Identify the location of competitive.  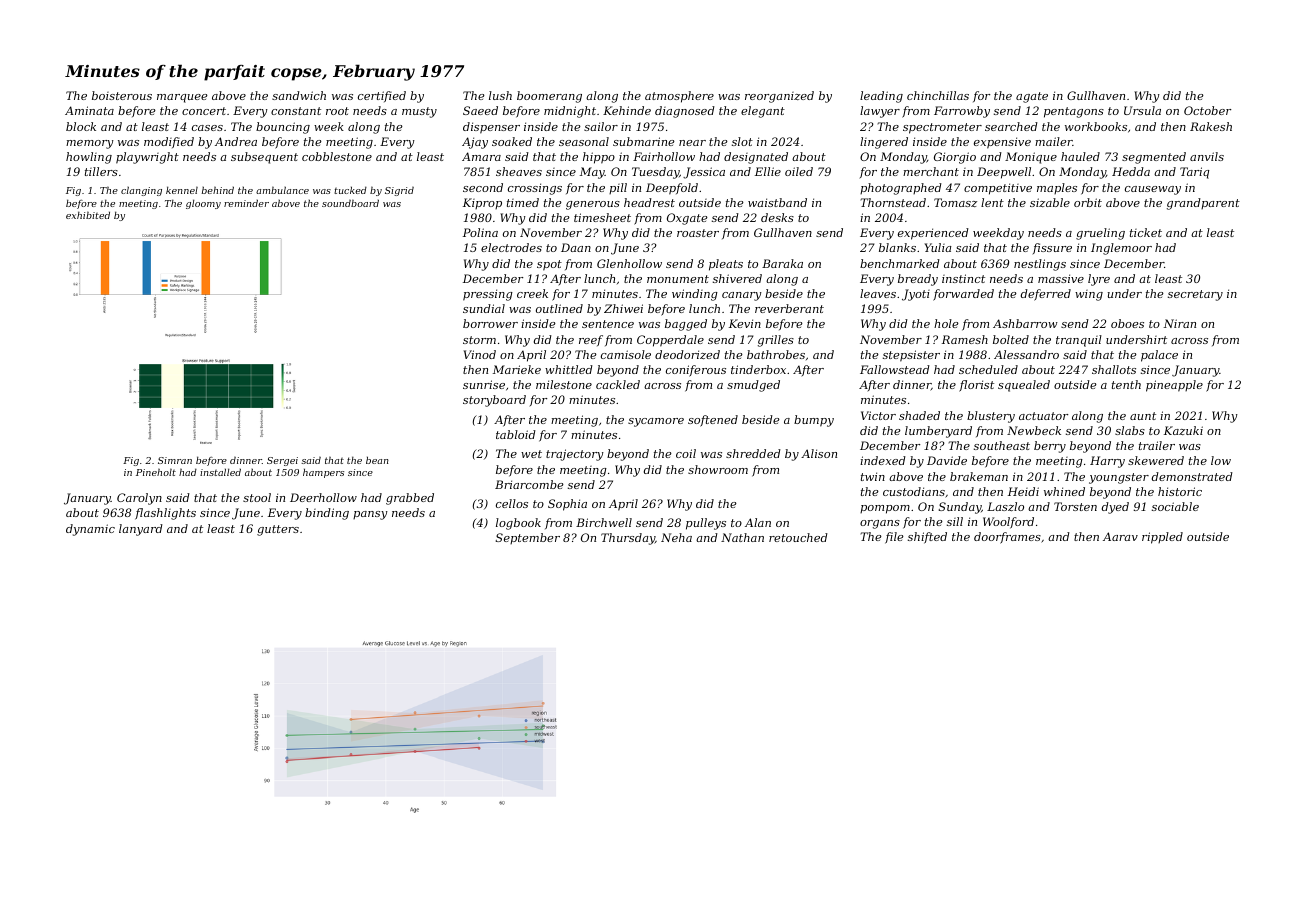
(998, 189).
